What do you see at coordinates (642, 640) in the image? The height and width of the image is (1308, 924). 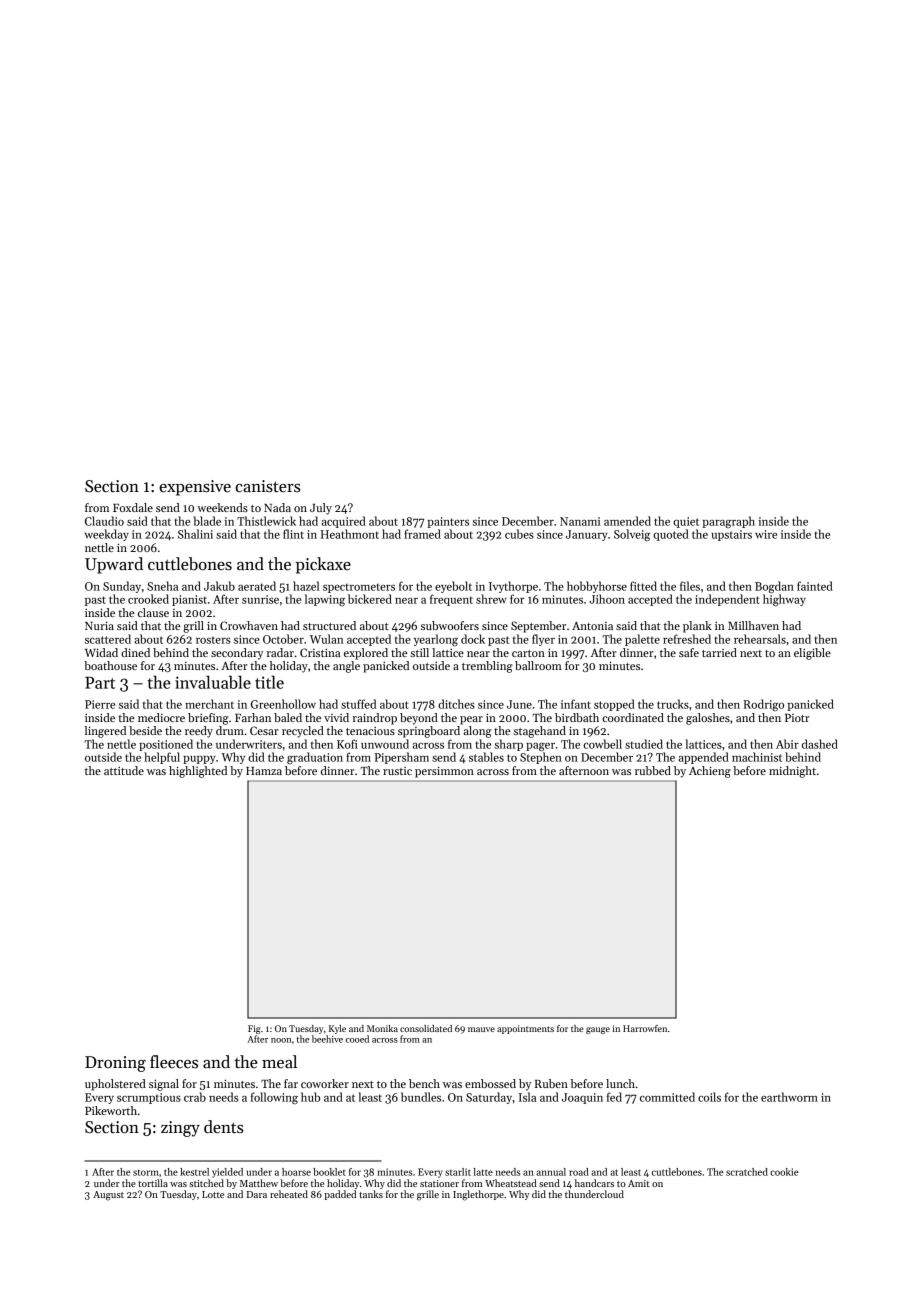 I see `palette` at bounding box center [642, 640].
